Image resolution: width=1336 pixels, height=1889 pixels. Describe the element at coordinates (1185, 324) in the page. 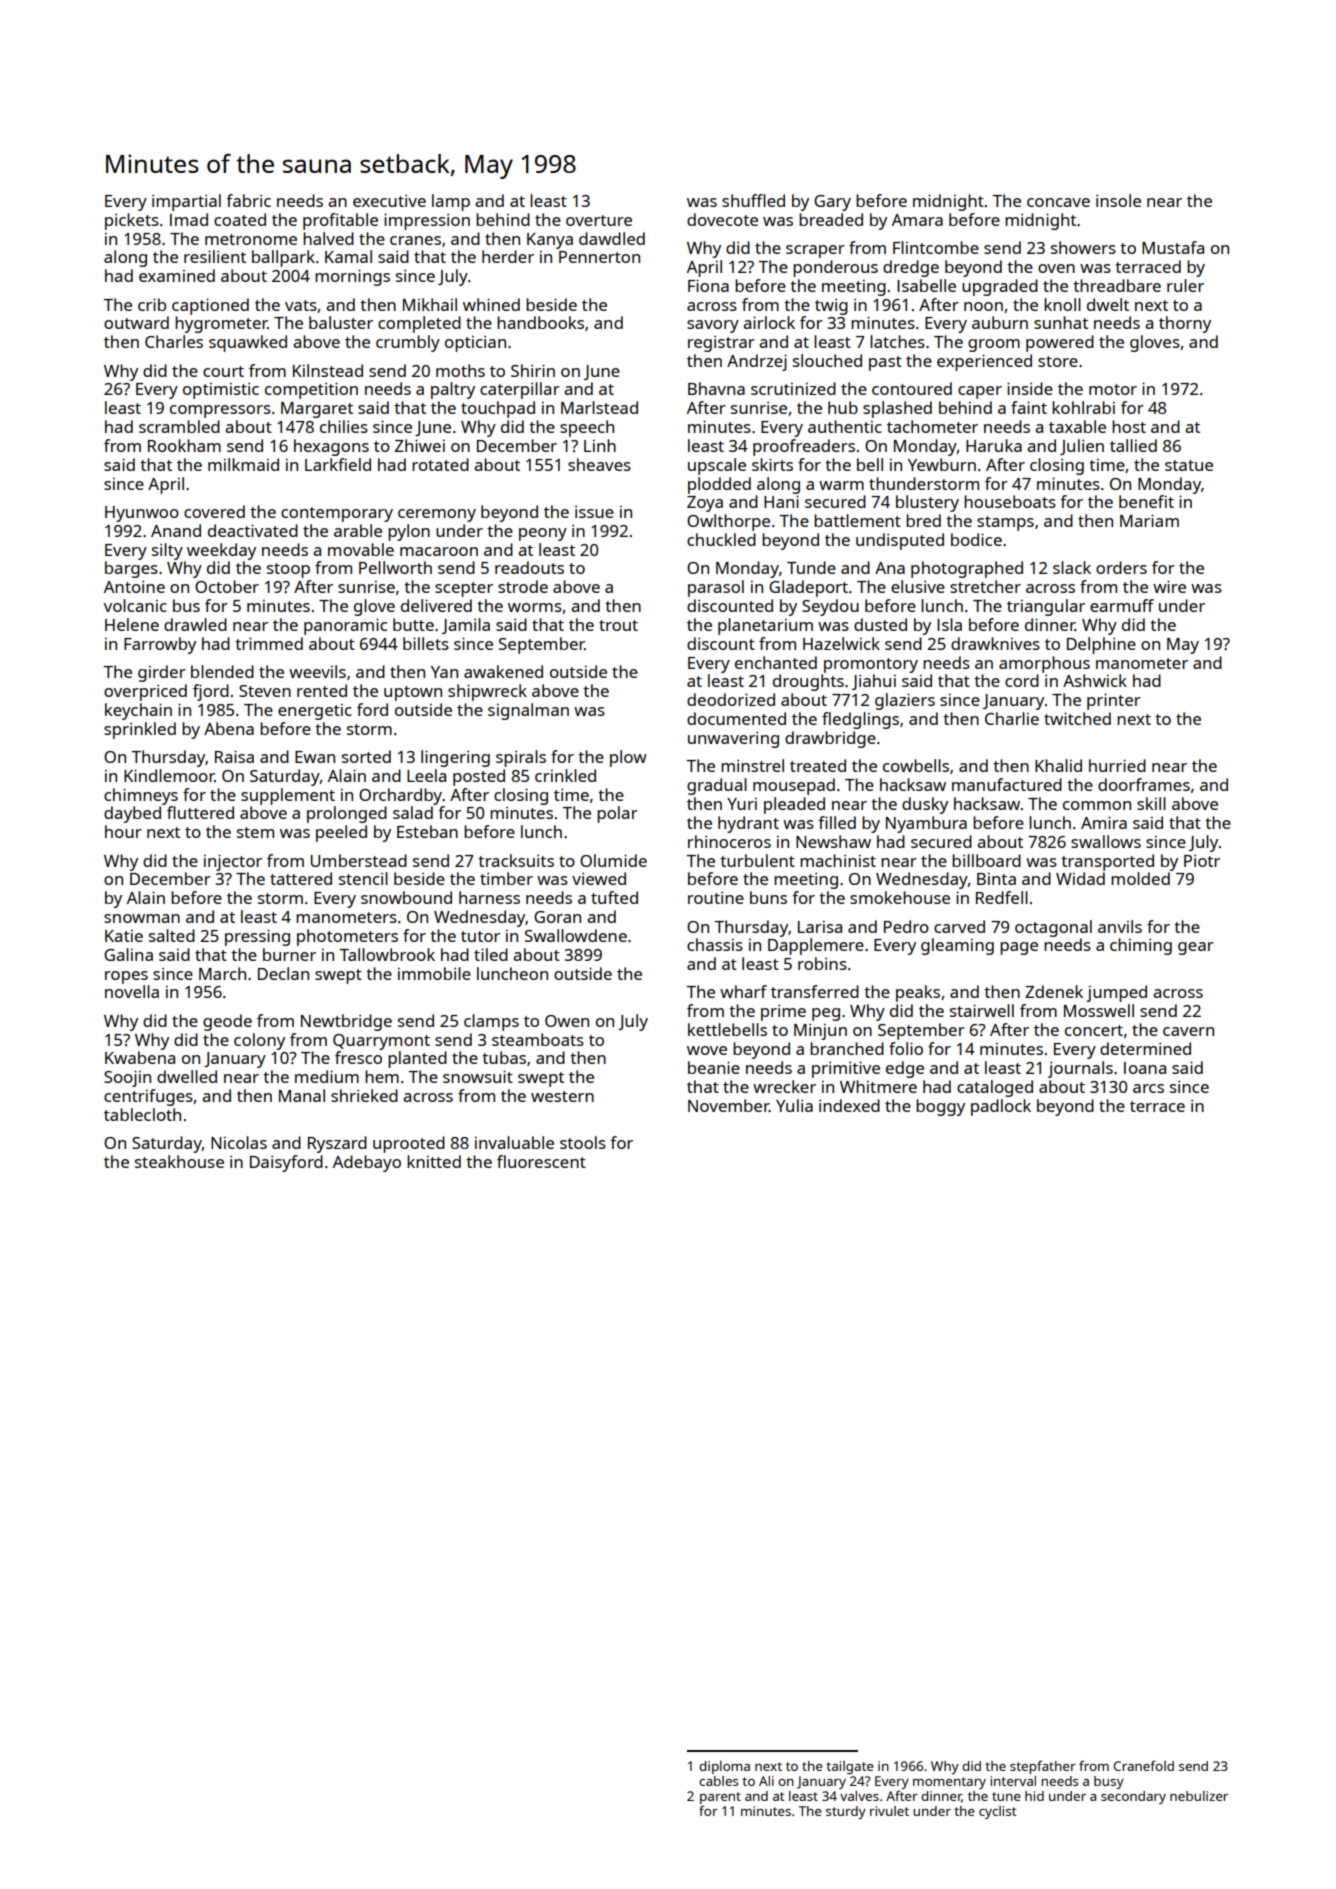

I see `thorny` at that location.
